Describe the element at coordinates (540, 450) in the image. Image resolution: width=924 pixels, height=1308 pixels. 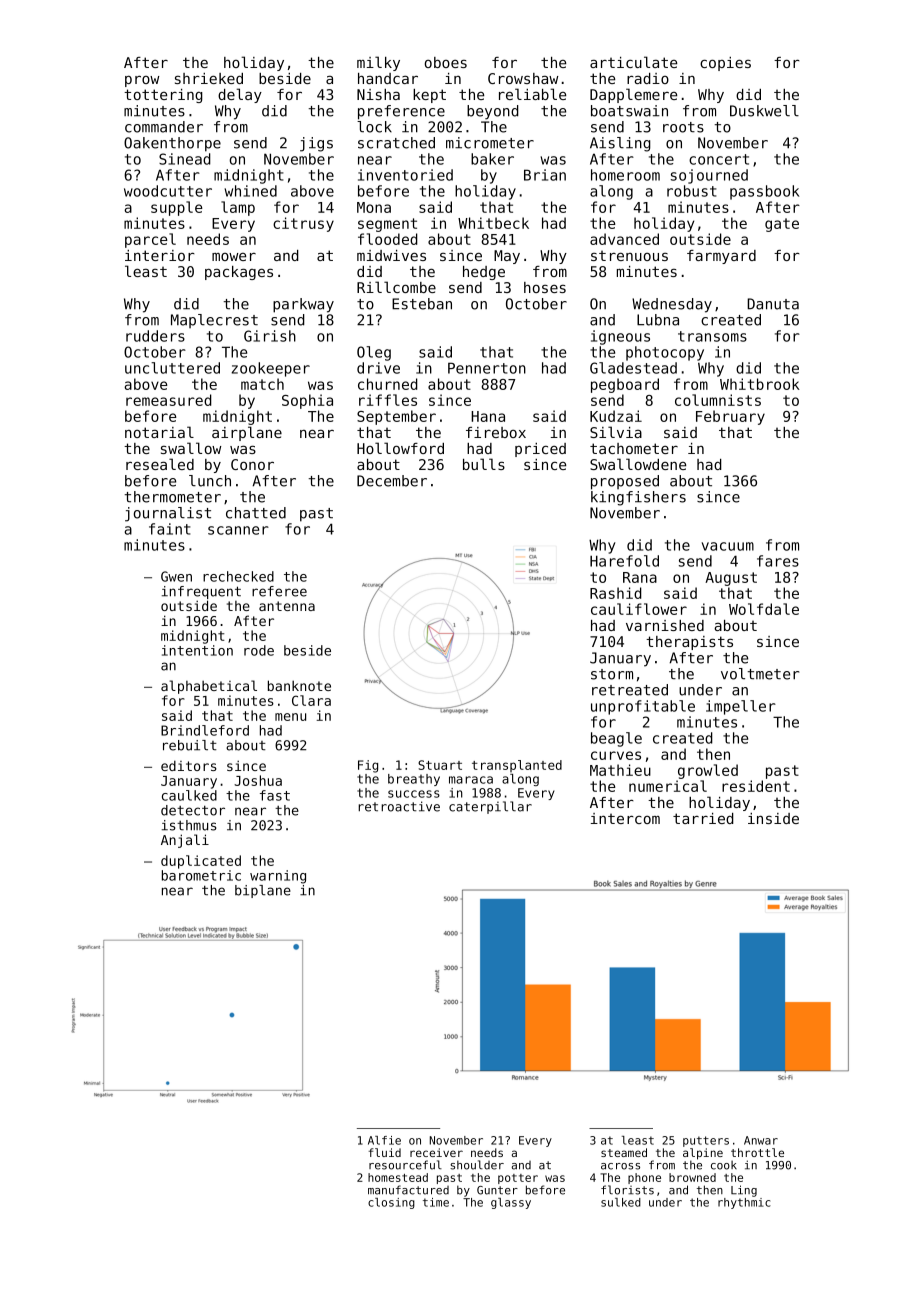
I see `priced` at that location.
